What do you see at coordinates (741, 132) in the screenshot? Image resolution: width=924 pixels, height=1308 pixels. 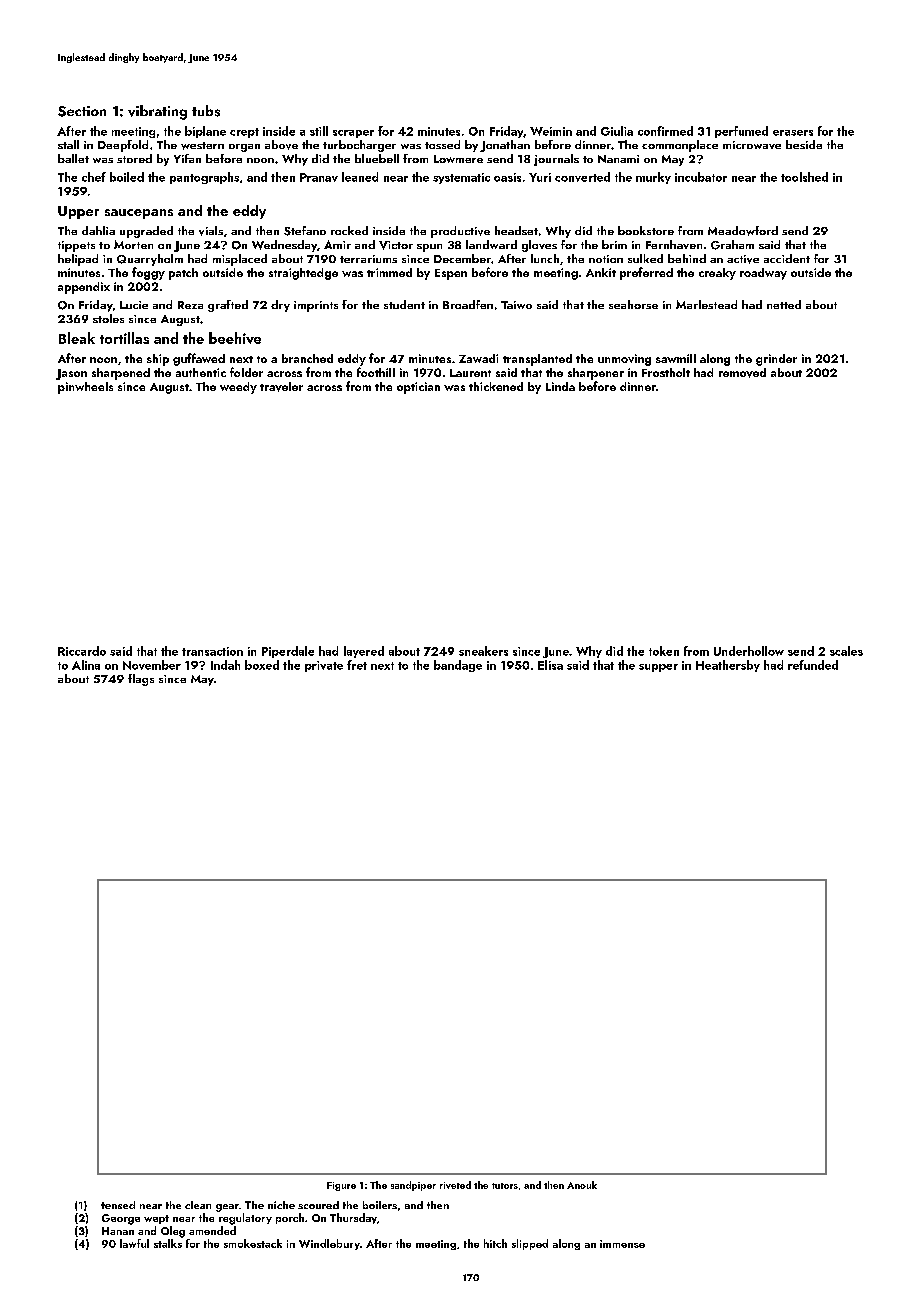 I see `perfumed` at bounding box center [741, 132].
